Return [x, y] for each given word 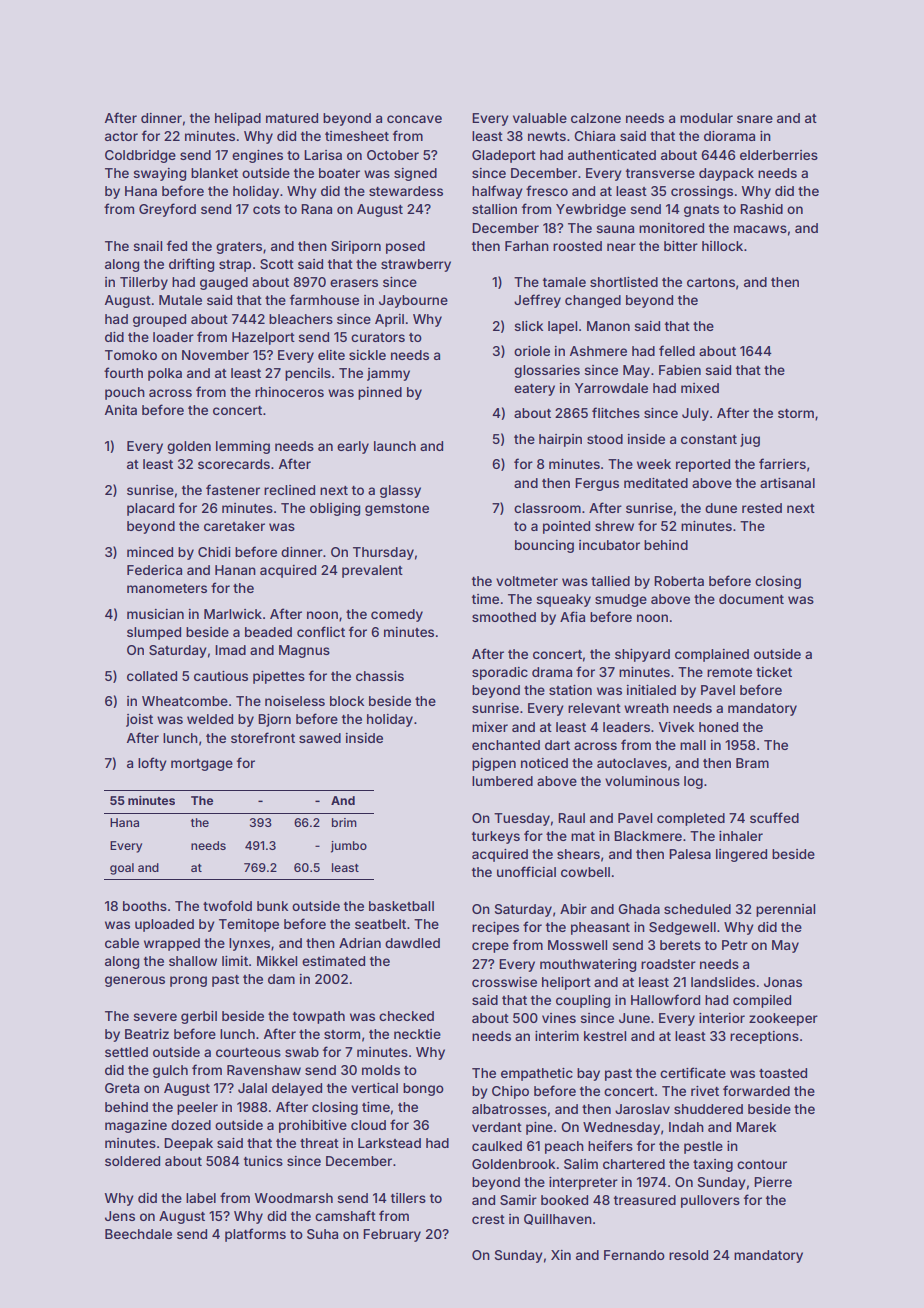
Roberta [679, 581]
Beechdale [138, 1234]
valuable [540, 118]
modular [706, 118]
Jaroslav [642, 1109]
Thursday [383, 553]
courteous [248, 1052]
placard [150, 509]
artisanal [787, 483]
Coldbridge [140, 156]
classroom [547, 508]
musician [155, 614]
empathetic [537, 1074]
